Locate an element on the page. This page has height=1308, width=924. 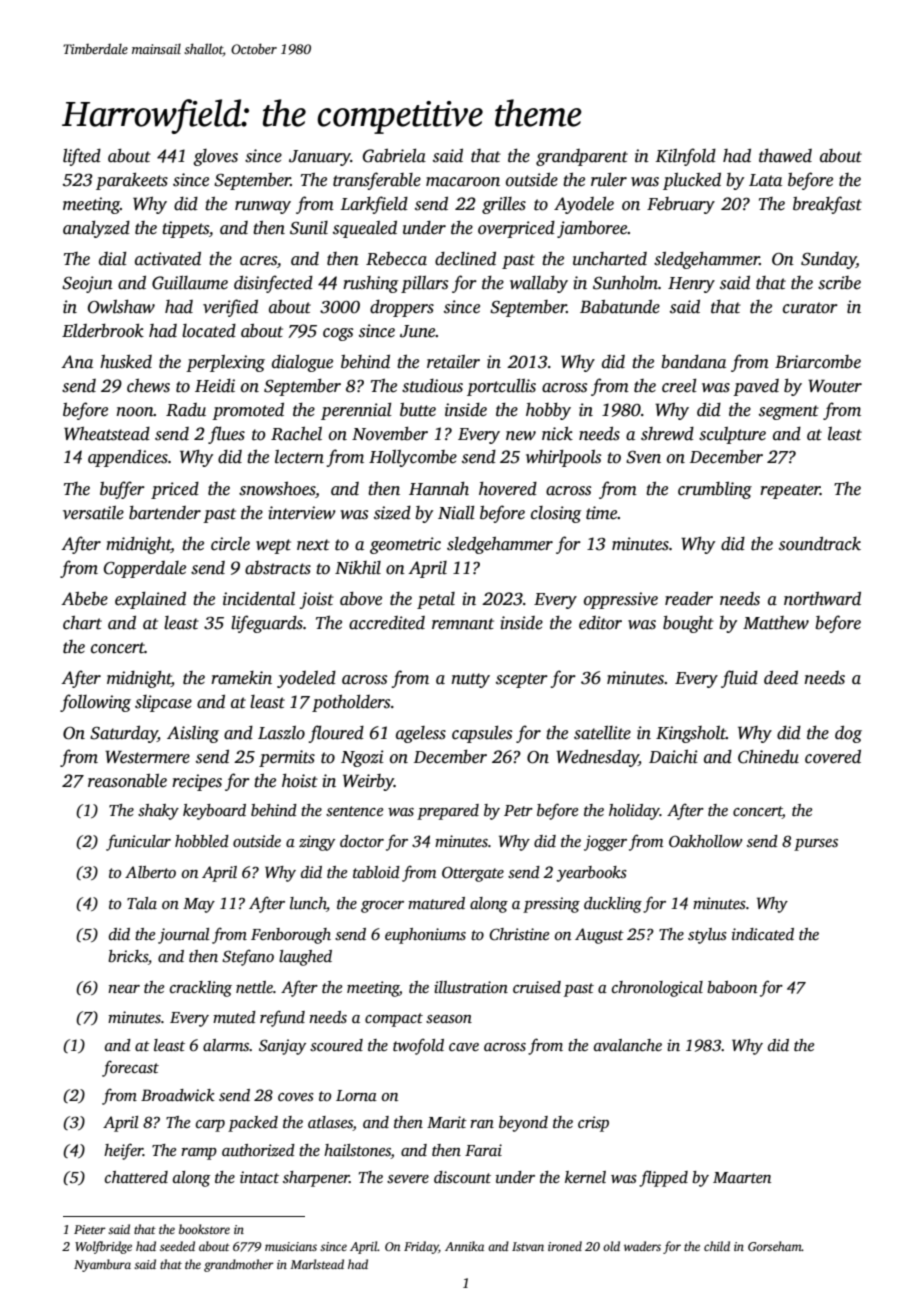
Gorseham is located at coordinates (775, 1246).
